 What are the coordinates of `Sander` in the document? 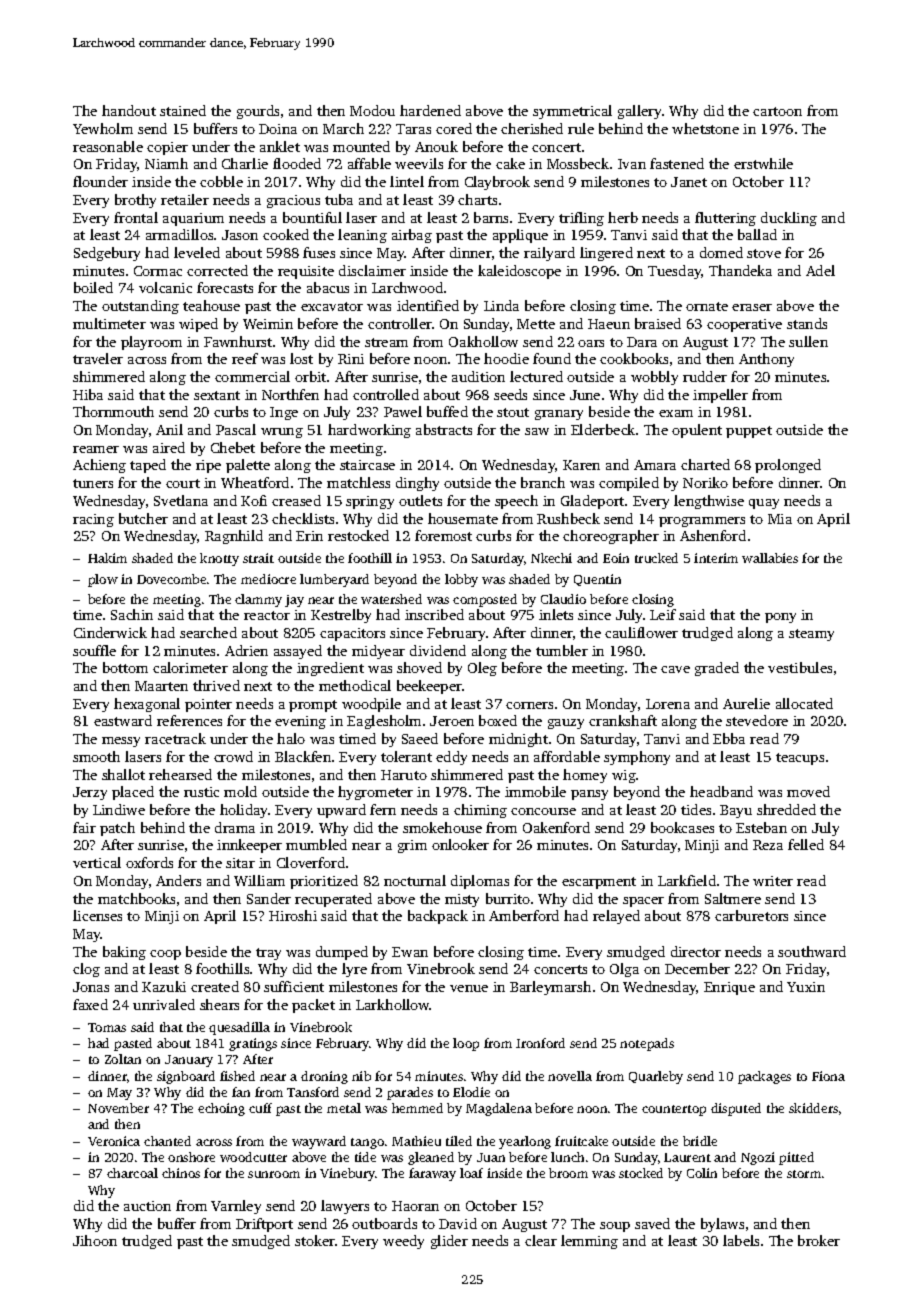 It's located at (269, 898).
